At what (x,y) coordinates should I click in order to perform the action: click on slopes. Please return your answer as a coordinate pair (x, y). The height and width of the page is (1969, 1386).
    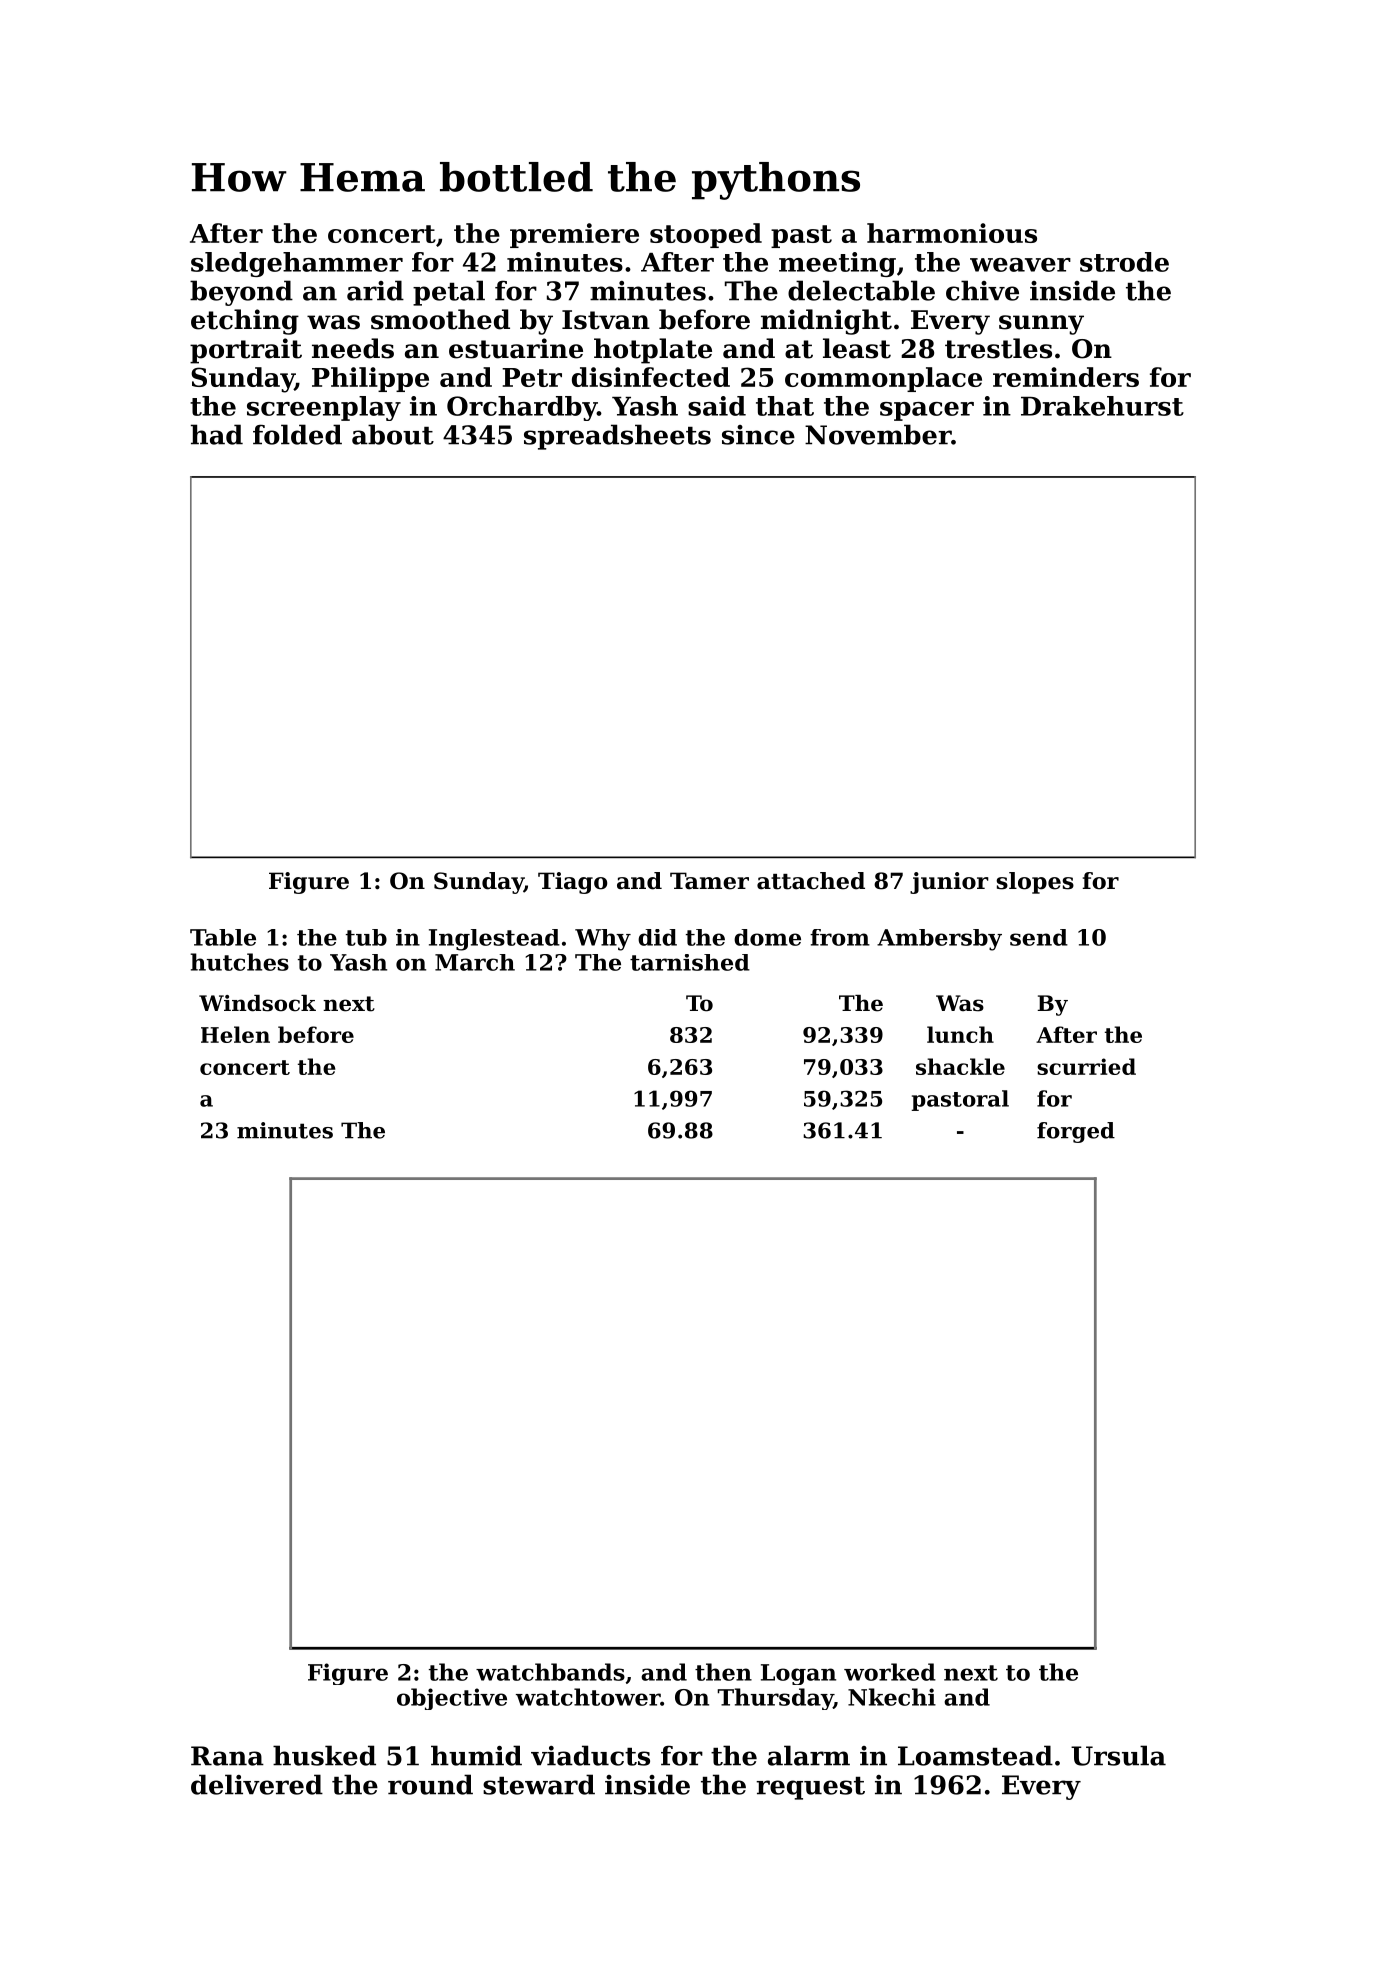
    Looking at the image, I should click on (1035, 883).
